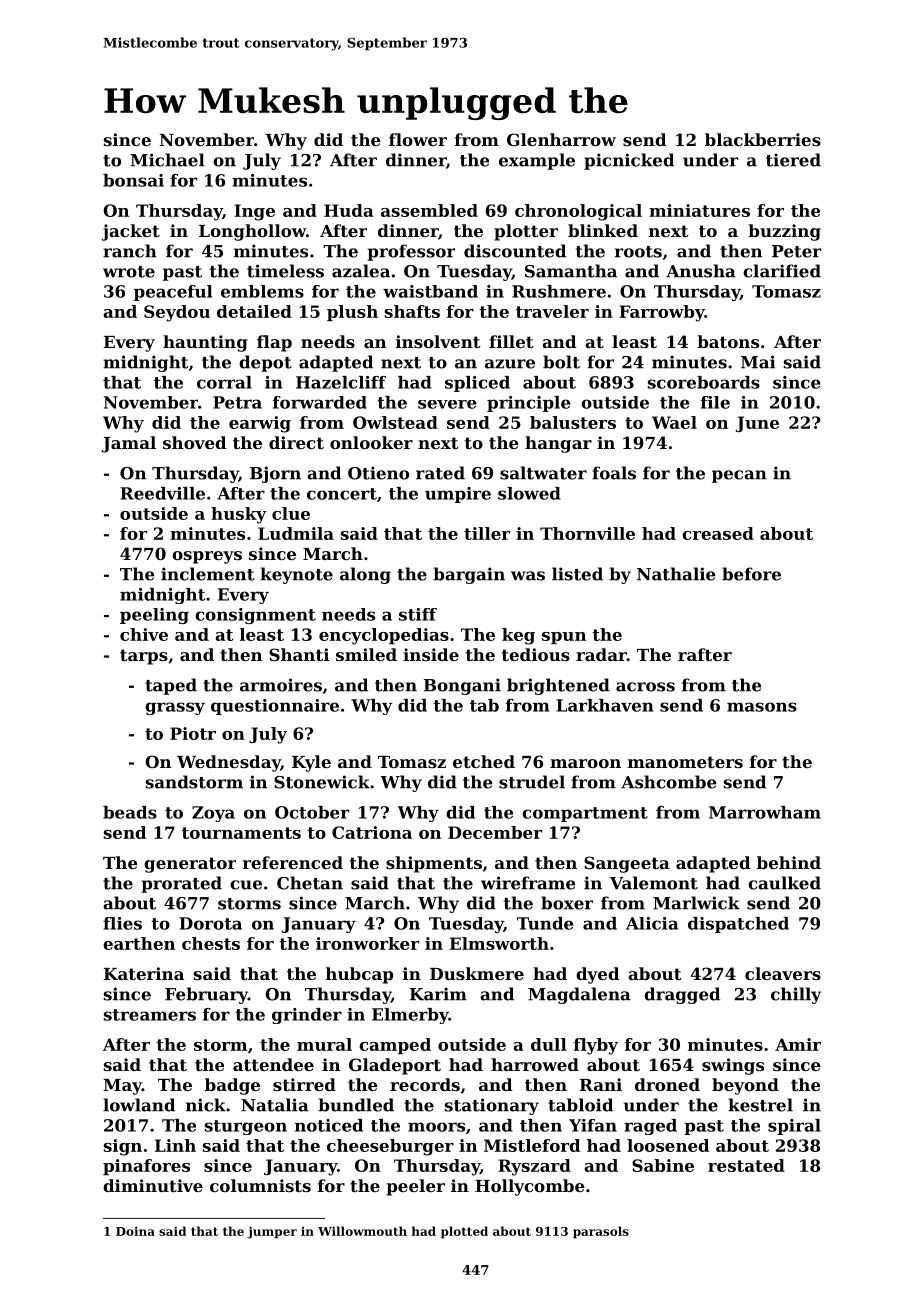 The image size is (924, 1314). I want to click on Hollycombe, so click(530, 1187).
